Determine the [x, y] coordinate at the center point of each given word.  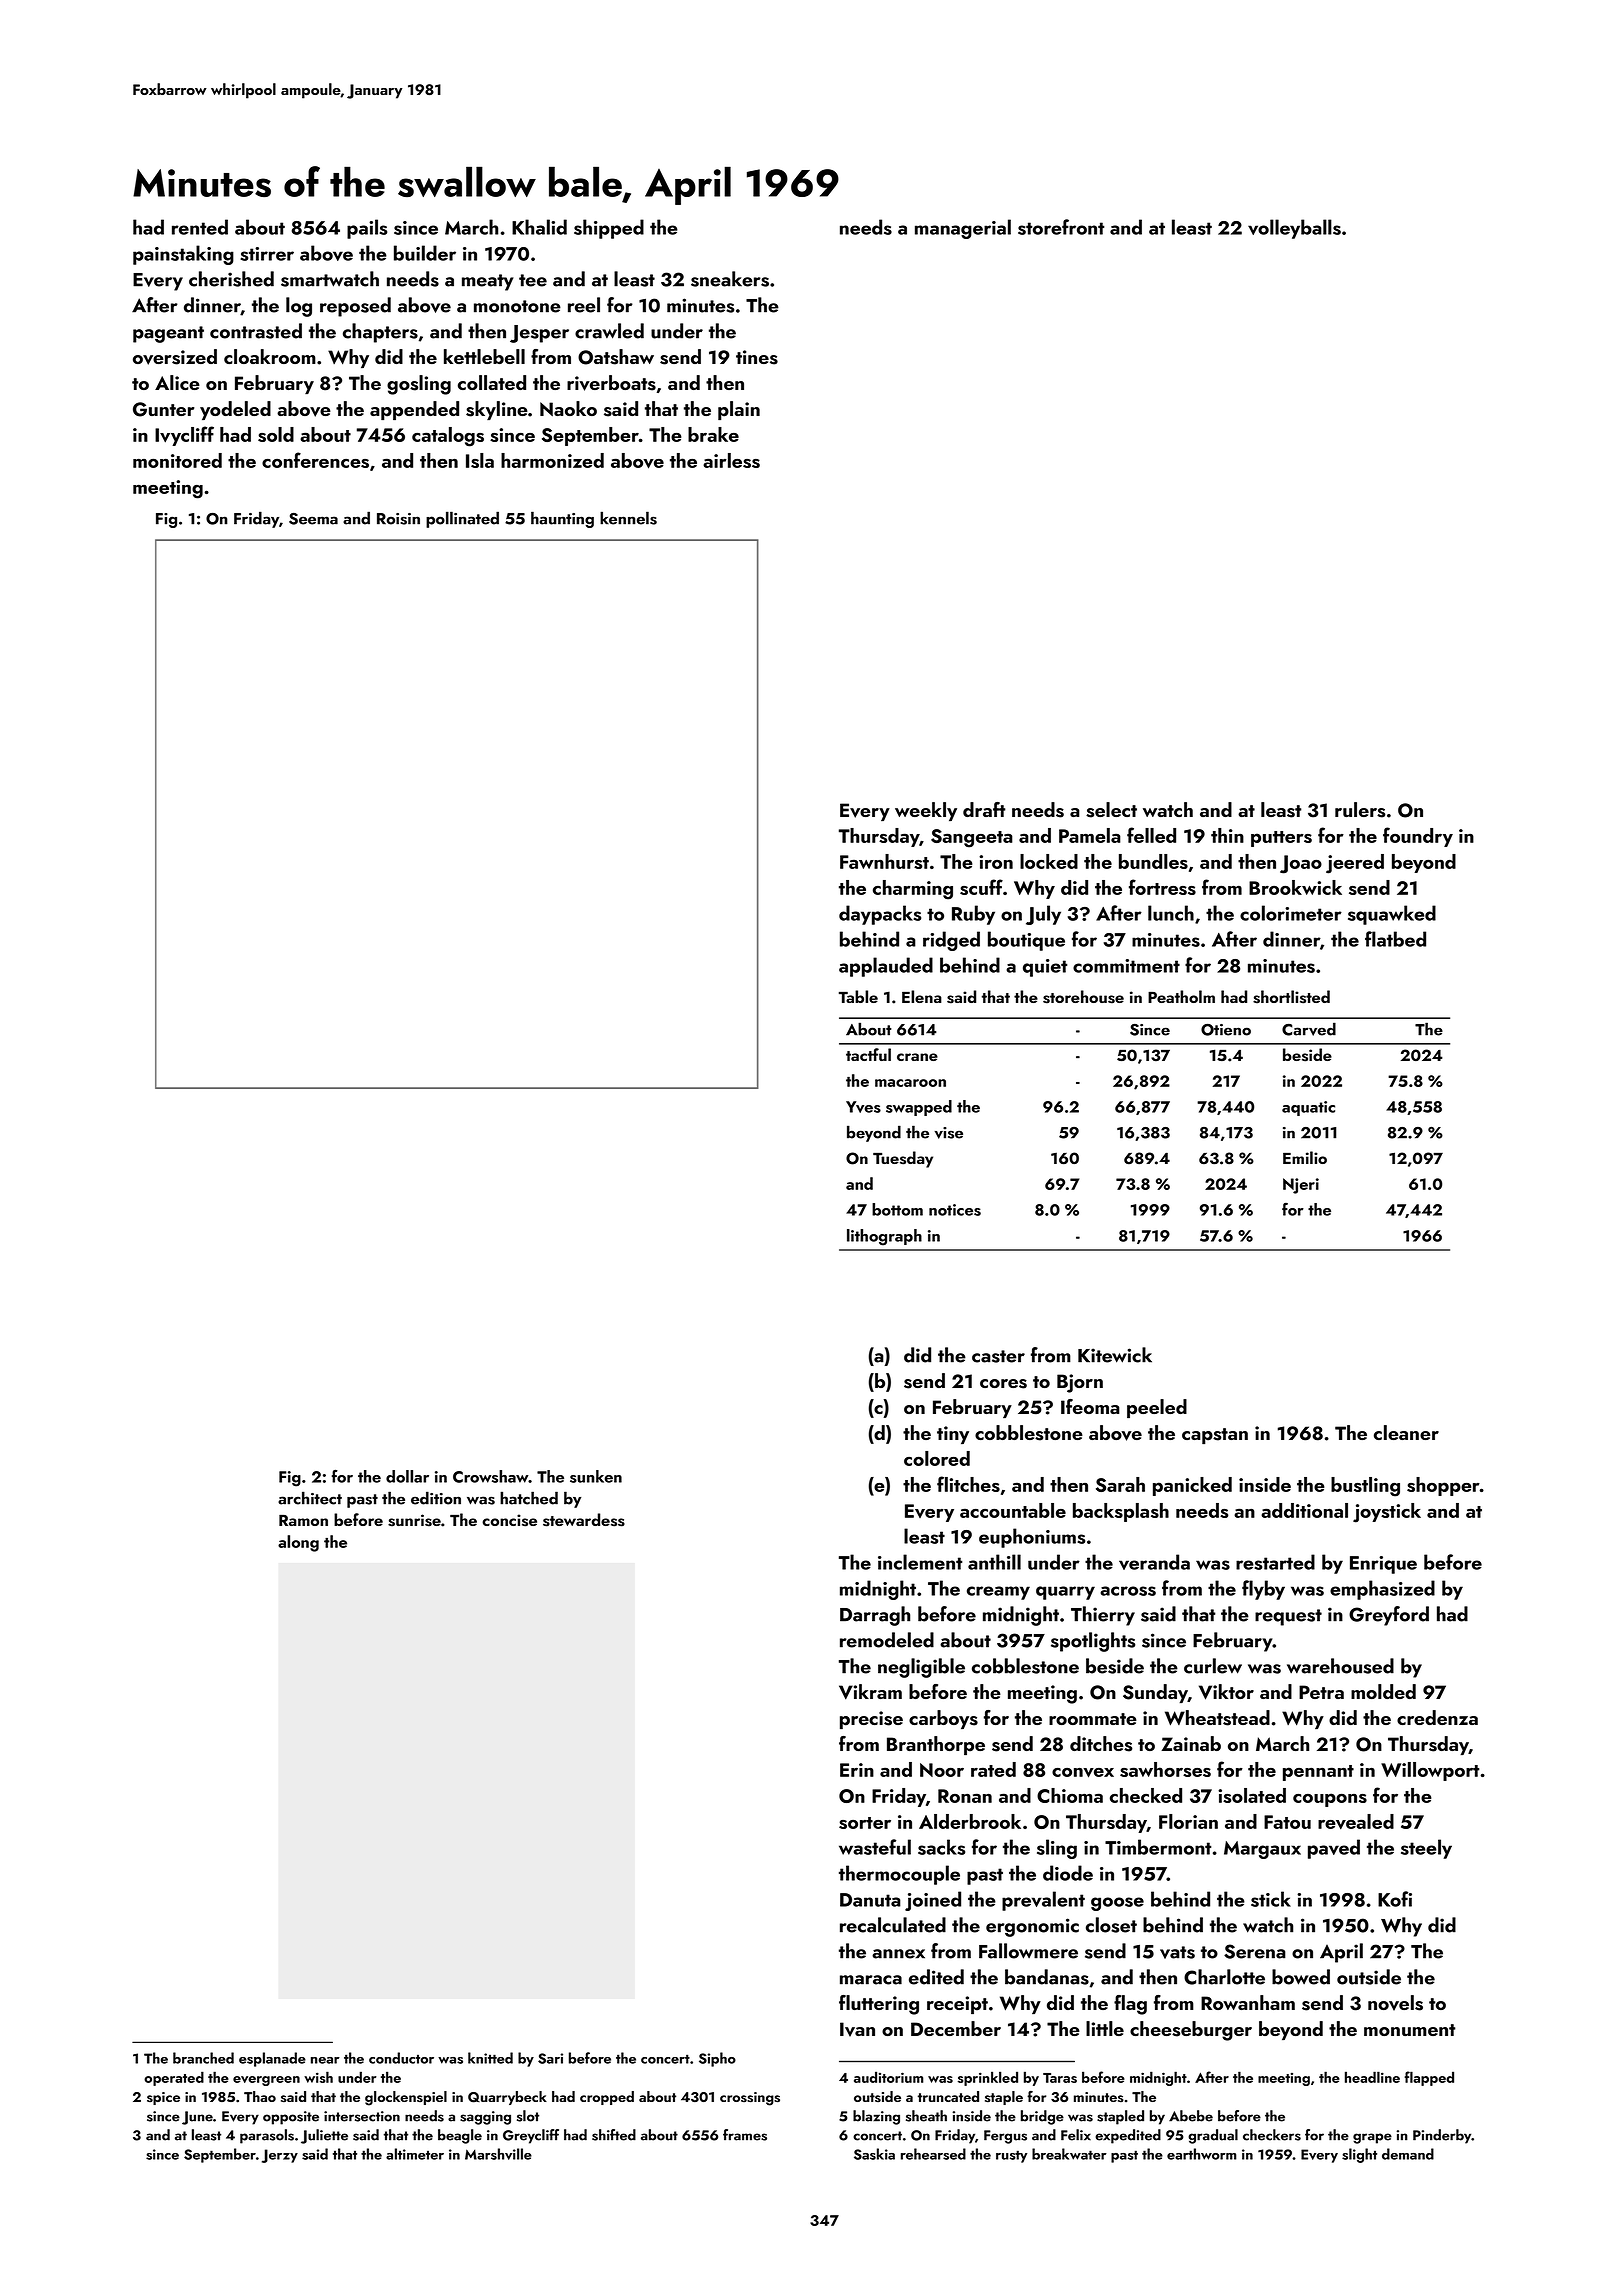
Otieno [1226, 1030]
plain [739, 410]
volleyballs [1294, 229]
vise [949, 1133]
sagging [485, 2118]
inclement [920, 1562]
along [298, 1543]
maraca [871, 1980]
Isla [480, 460]
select [1111, 810]
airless [731, 460]
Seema [313, 519]
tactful [868, 1054]
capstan [1215, 1436]
